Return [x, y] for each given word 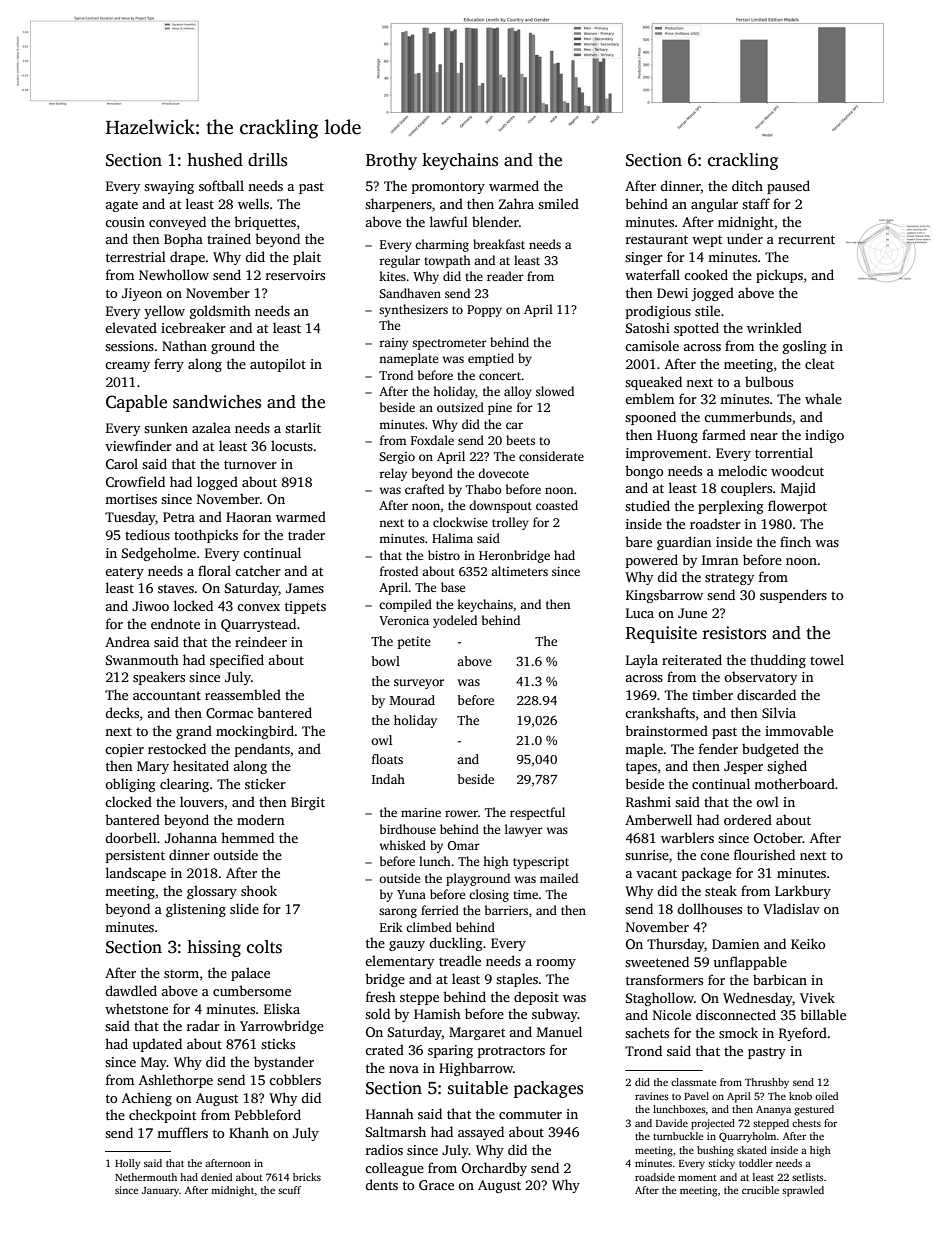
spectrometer [449, 344]
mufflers [182, 1132]
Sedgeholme [159, 554]
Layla [642, 661]
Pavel [696, 1096]
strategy [729, 579]
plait [307, 258]
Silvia [779, 712]
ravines [652, 1096]
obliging [130, 785]
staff [756, 203]
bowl [385, 661]
